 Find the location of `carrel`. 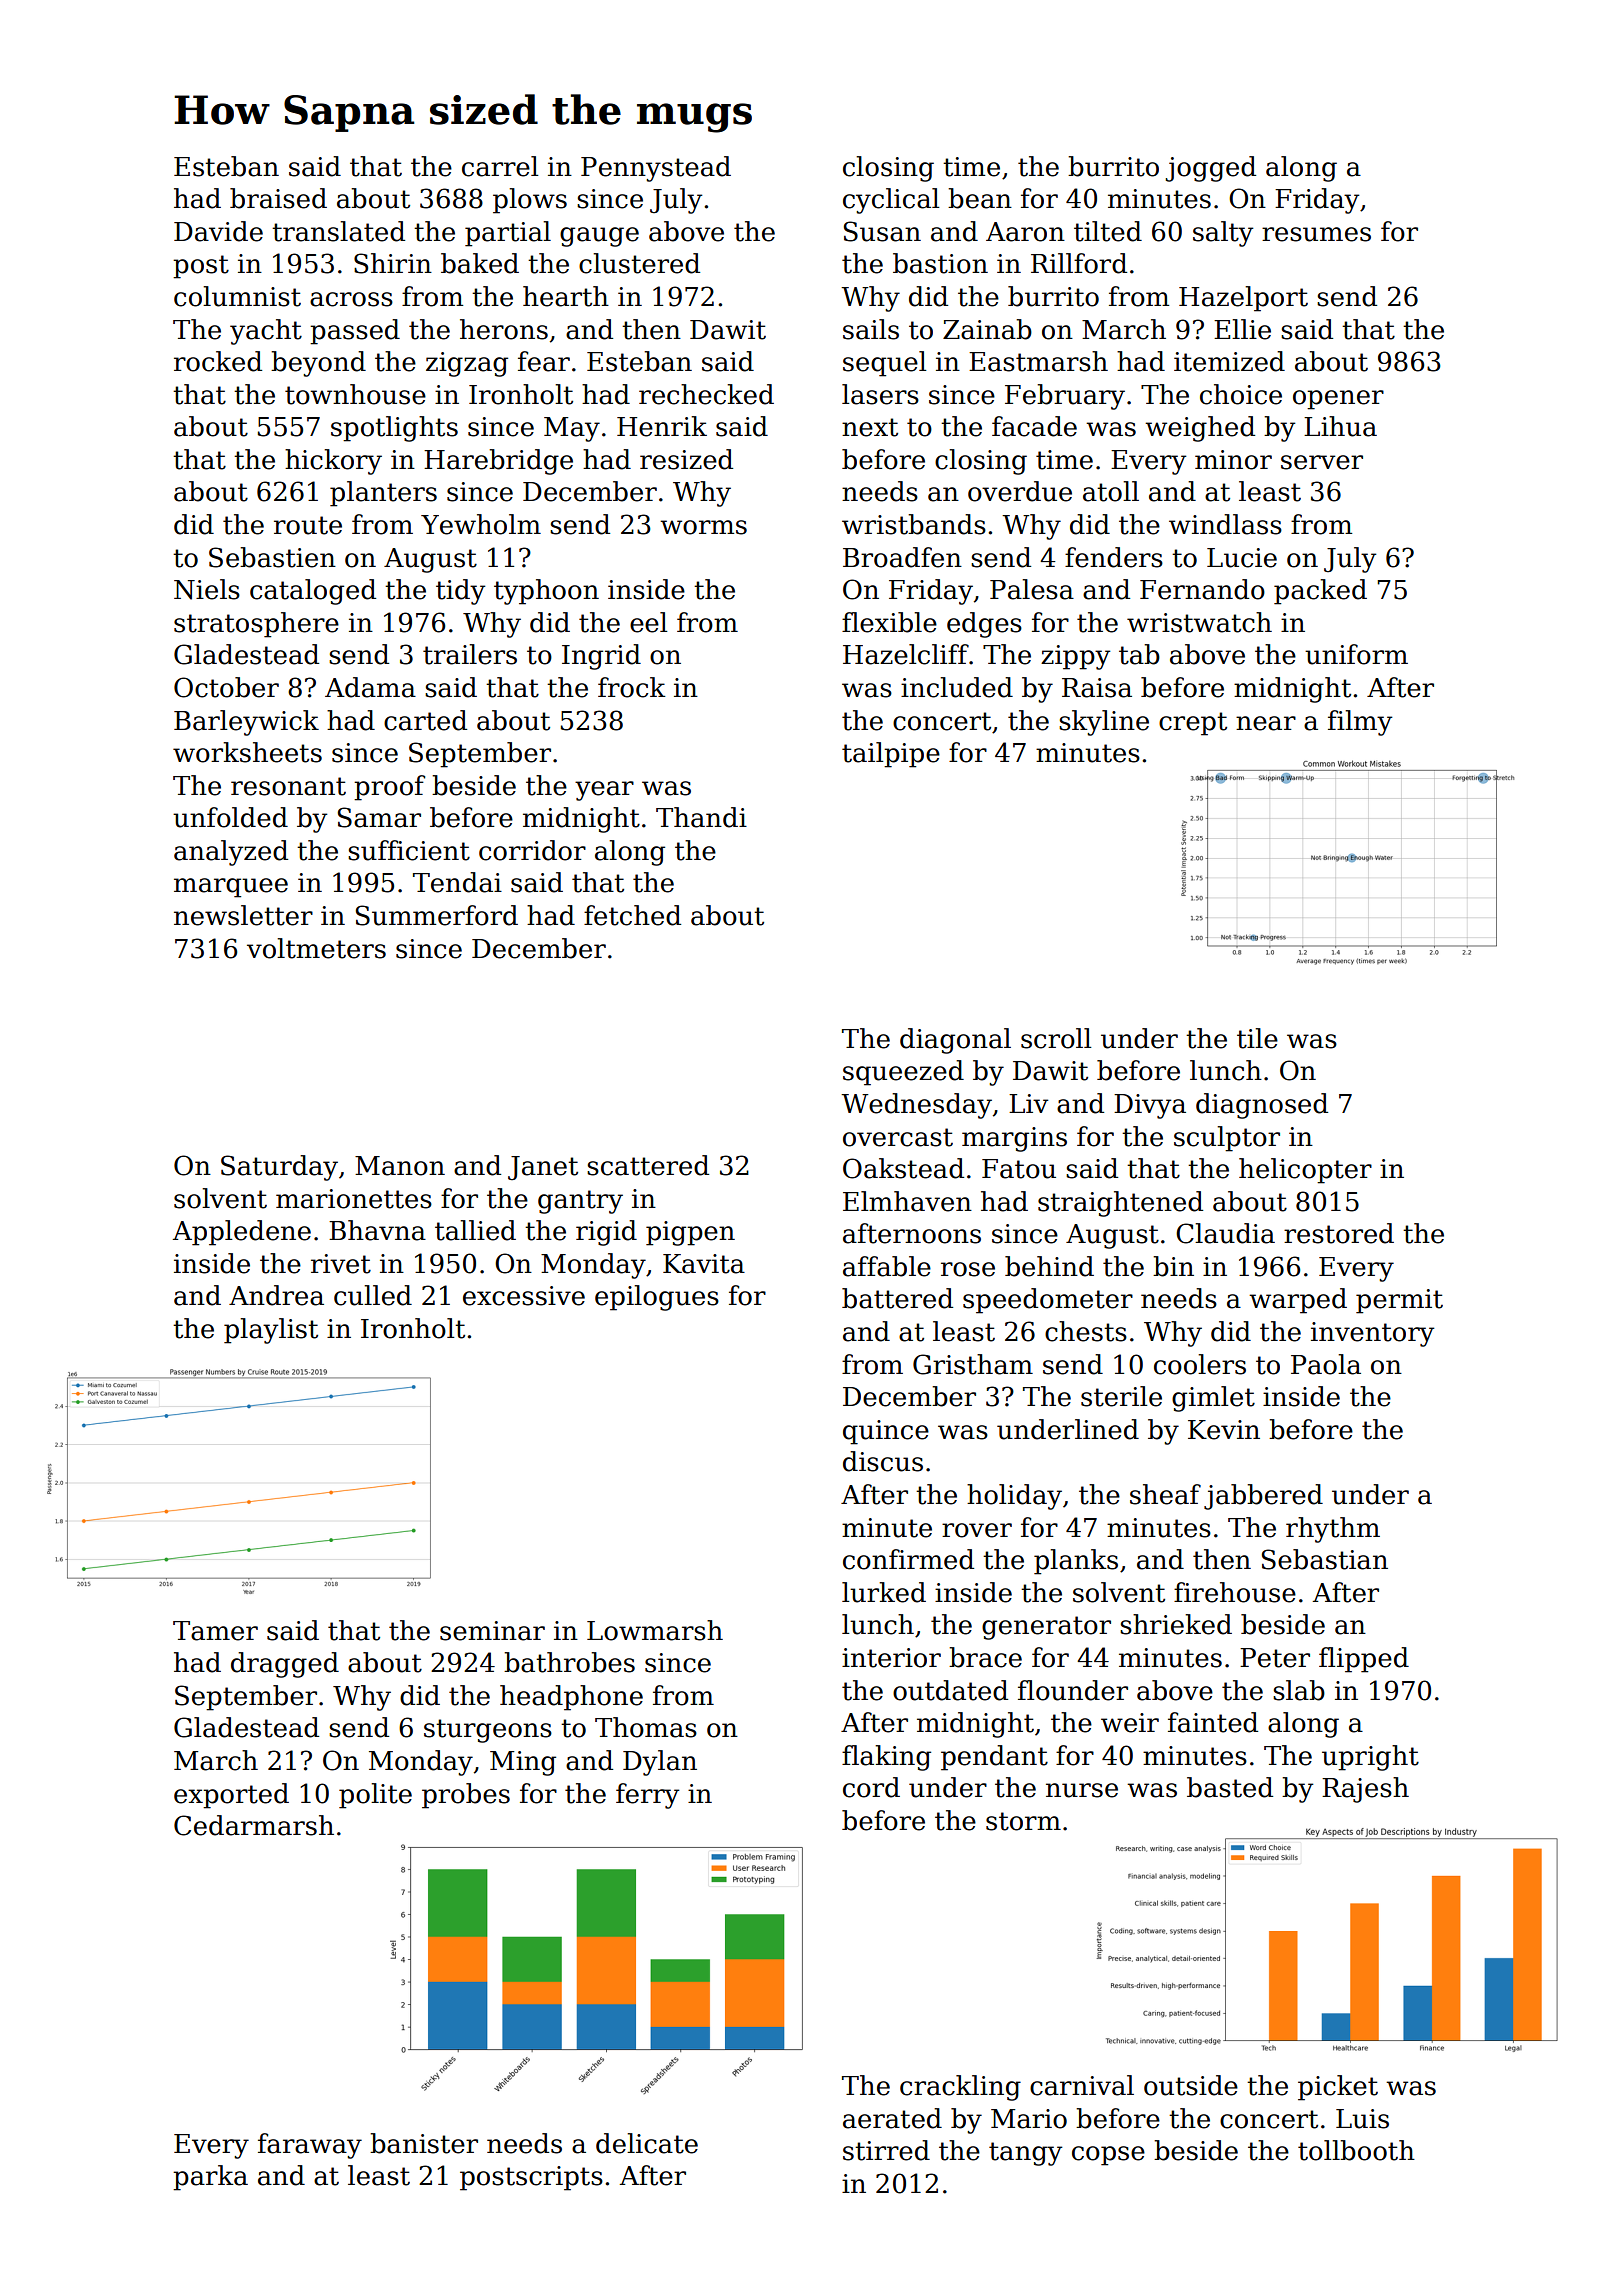

carrel is located at coordinates (500, 166).
